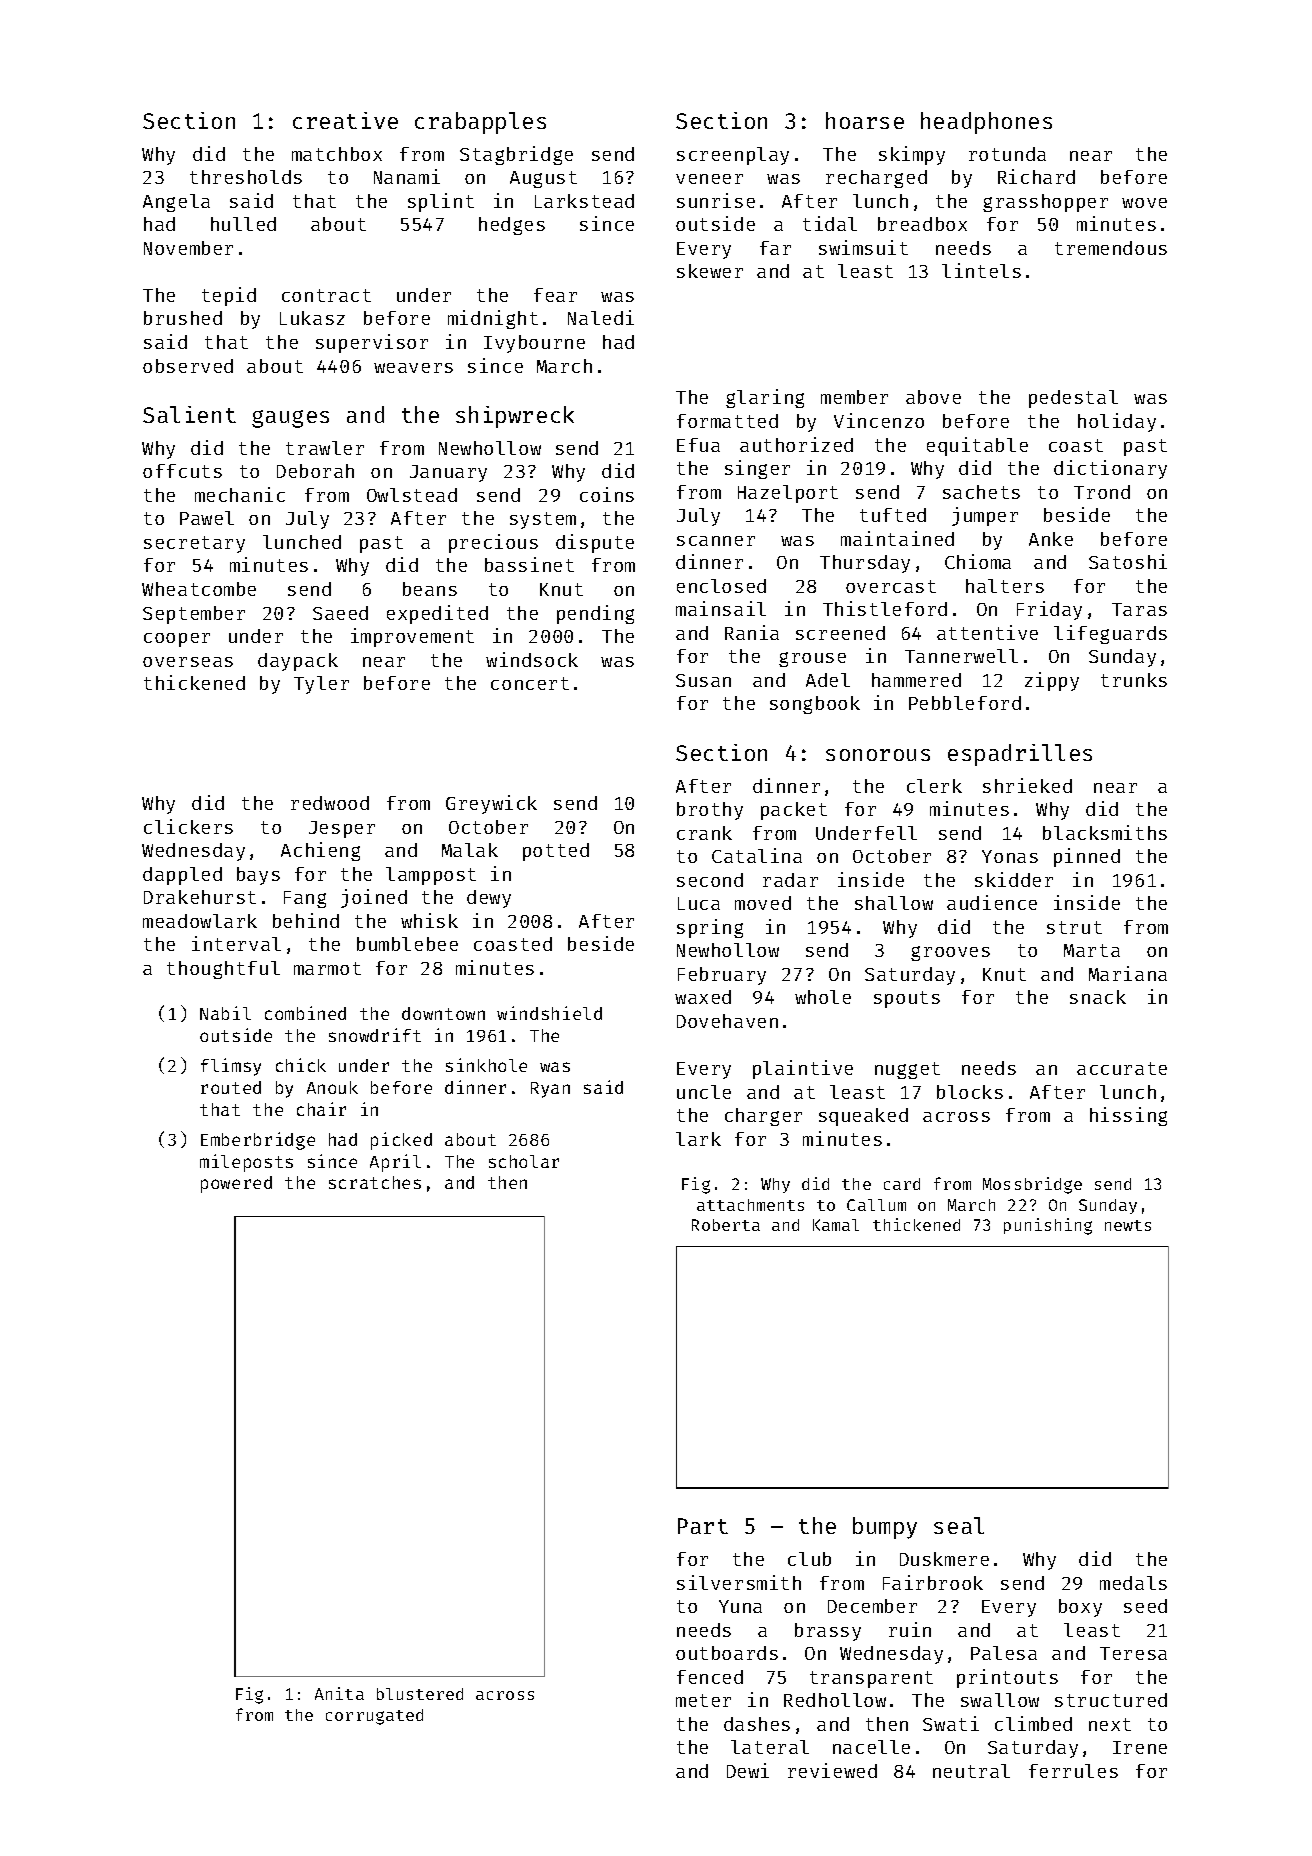 The height and width of the document is (1856, 1312). I want to click on Part, so click(703, 1526).
